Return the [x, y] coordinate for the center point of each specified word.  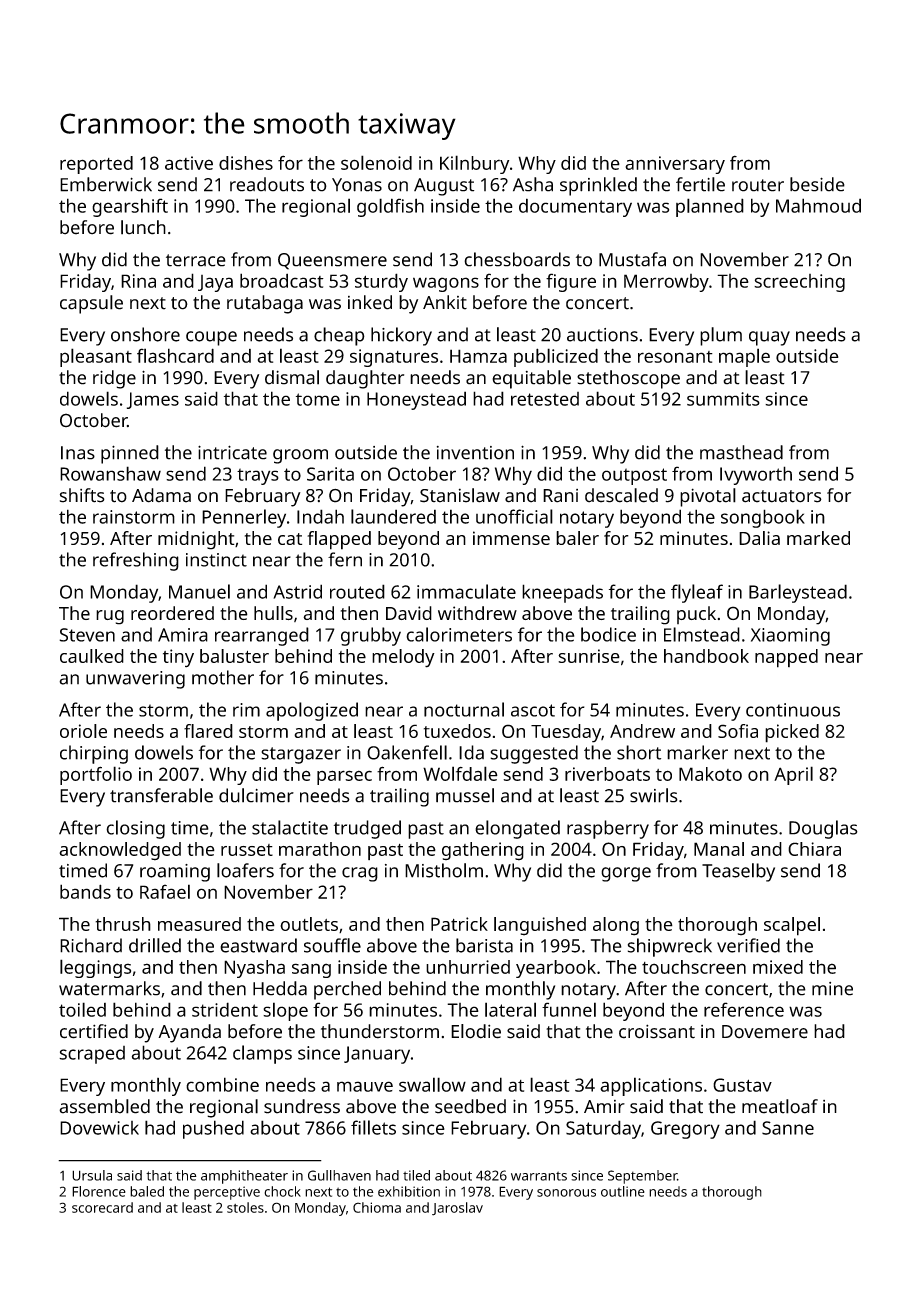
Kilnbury [474, 164]
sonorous [566, 1193]
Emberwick [106, 184]
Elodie [476, 1031]
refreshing [136, 561]
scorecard [102, 1207]
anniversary [675, 165]
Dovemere [765, 1032]
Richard [91, 945]
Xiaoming [790, 637]
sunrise [589, 656]
